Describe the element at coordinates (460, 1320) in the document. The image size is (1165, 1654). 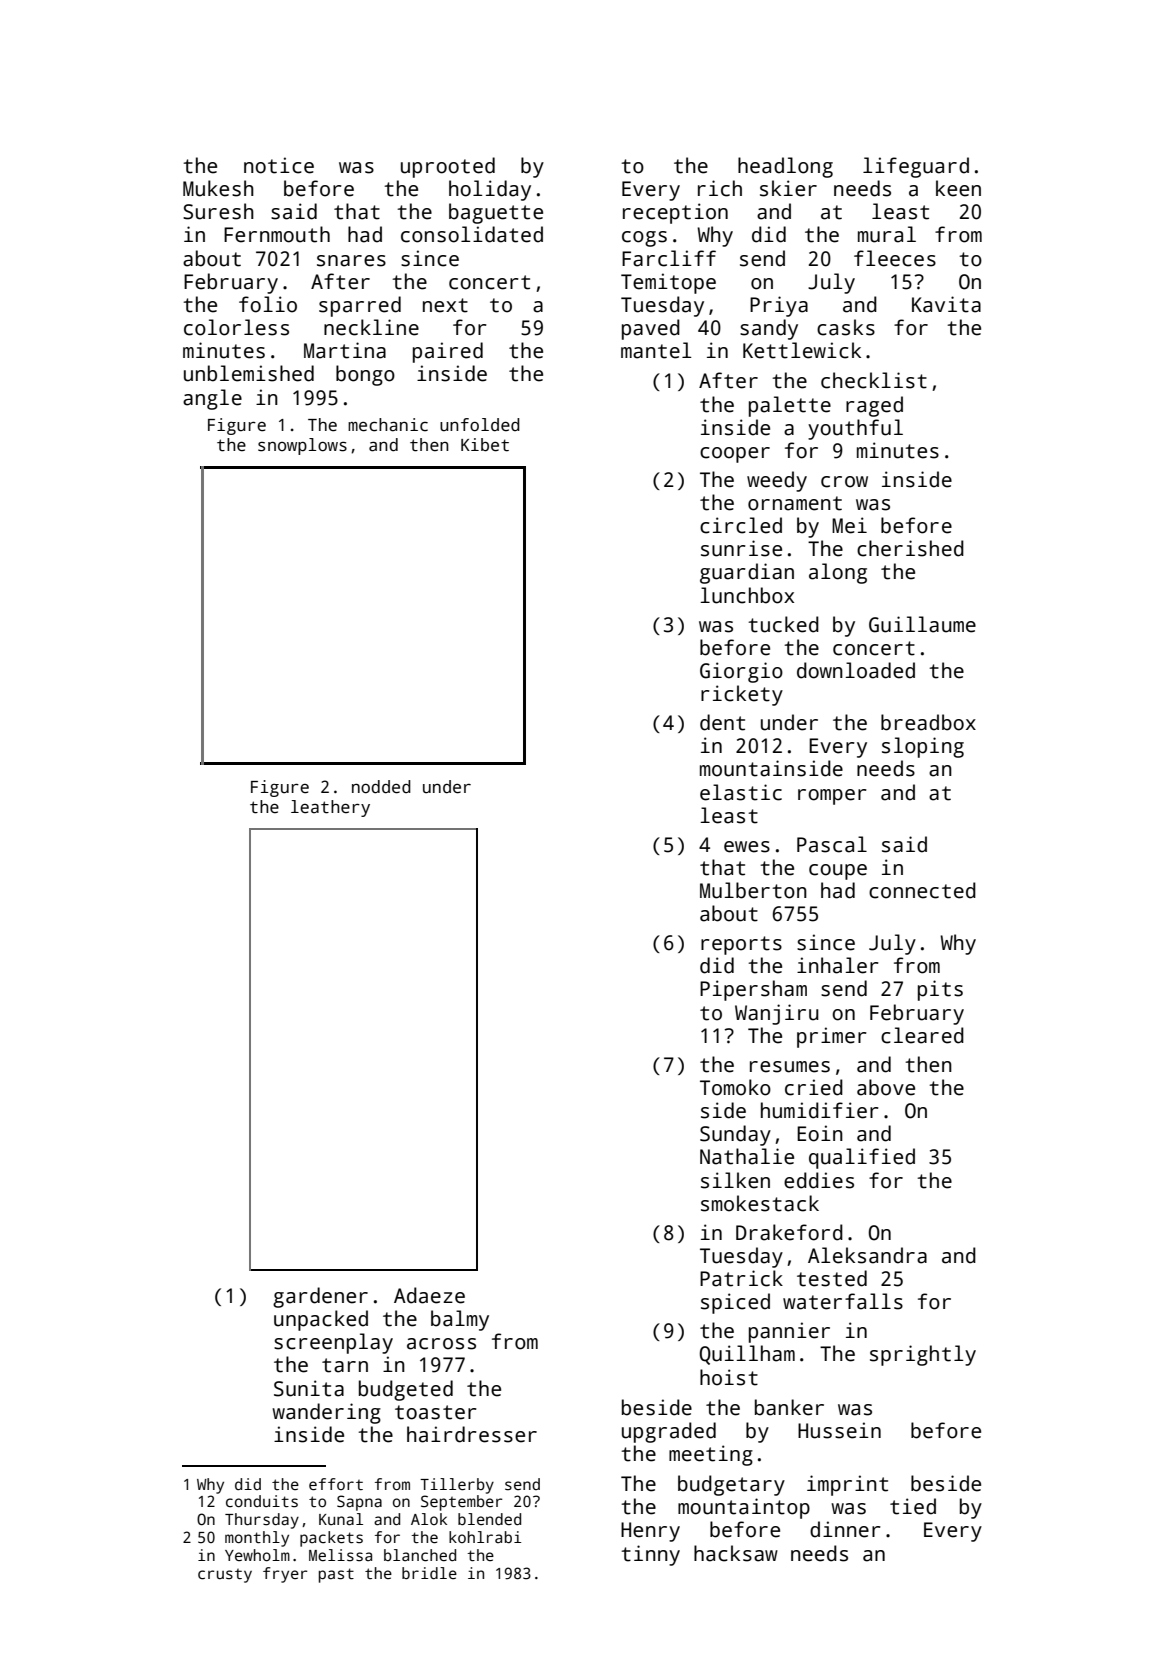
I see `balmy` at that location.
